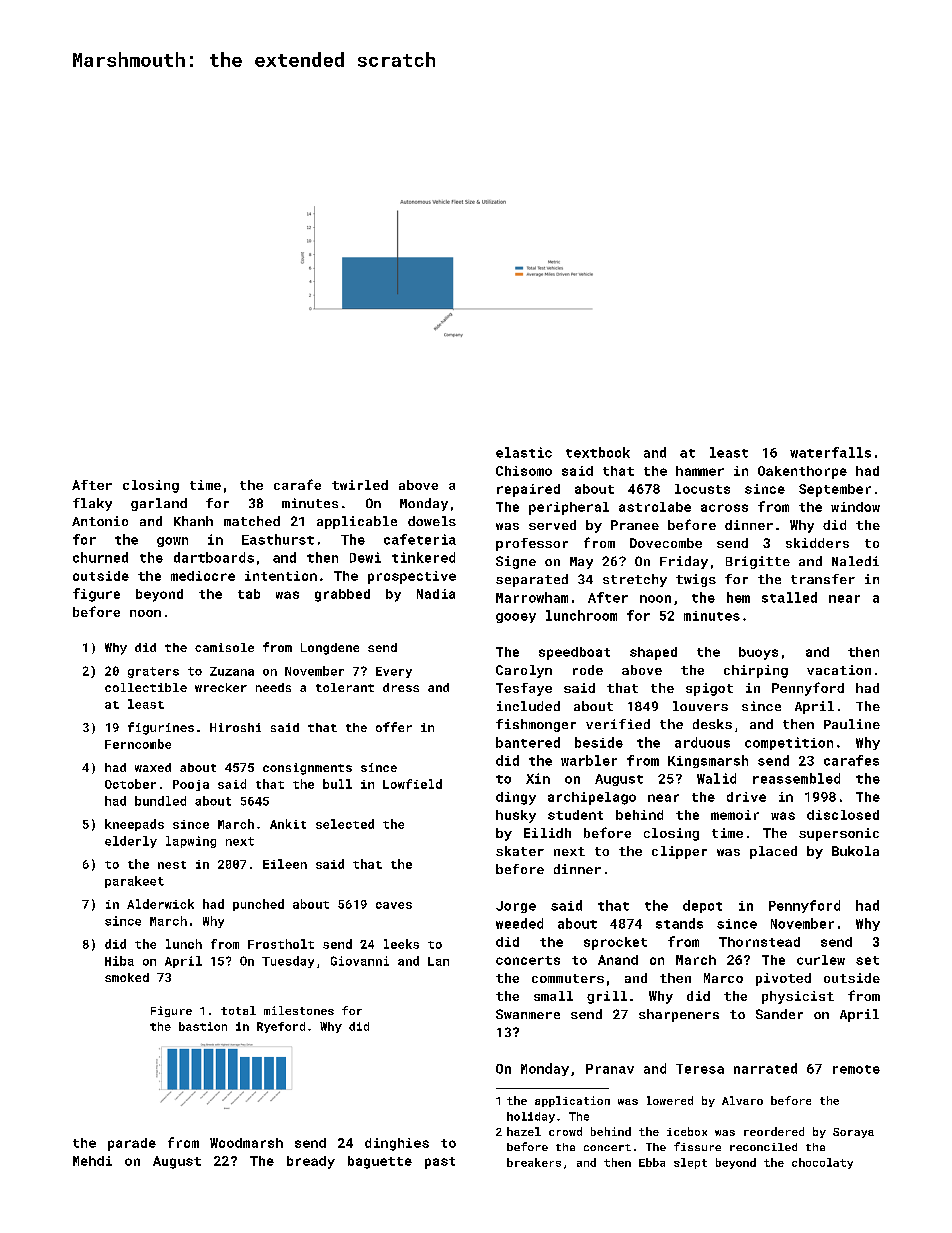  Describe the element at coordinates (520, 851) in the page. I see `skater` at that location.
